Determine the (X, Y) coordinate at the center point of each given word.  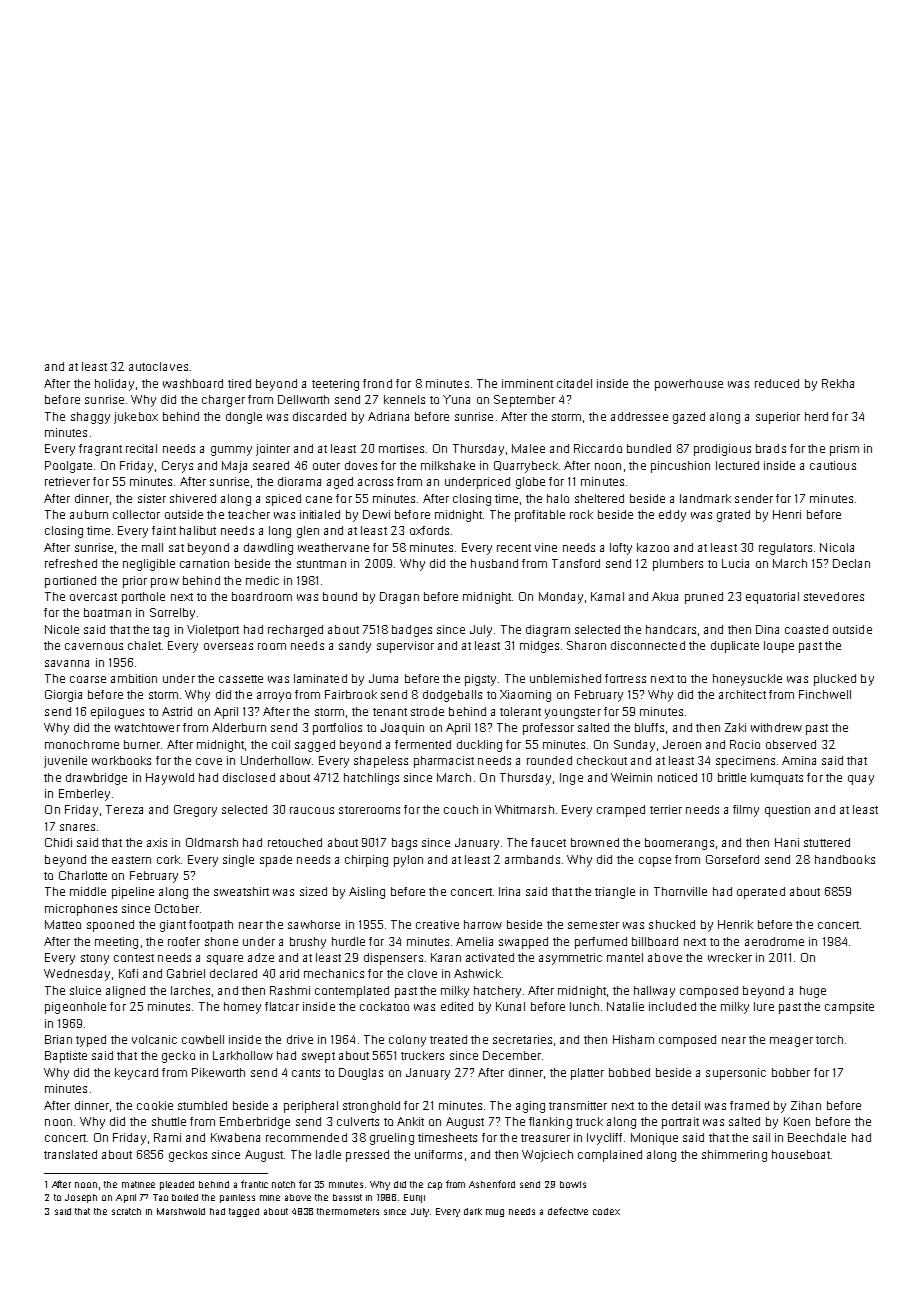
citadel (574, 383)
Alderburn (239, 727)
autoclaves (158, 366)
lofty (621, 549)
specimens (745, 762)
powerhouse (689, 385)
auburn (89, 514)
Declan (851, 563)
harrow (483, 924)
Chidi (58, 842)
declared (233, 973)
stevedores (834, 596)
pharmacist (444, 762)
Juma (383, 678)
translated (70, 1154)
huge (813, 992)
